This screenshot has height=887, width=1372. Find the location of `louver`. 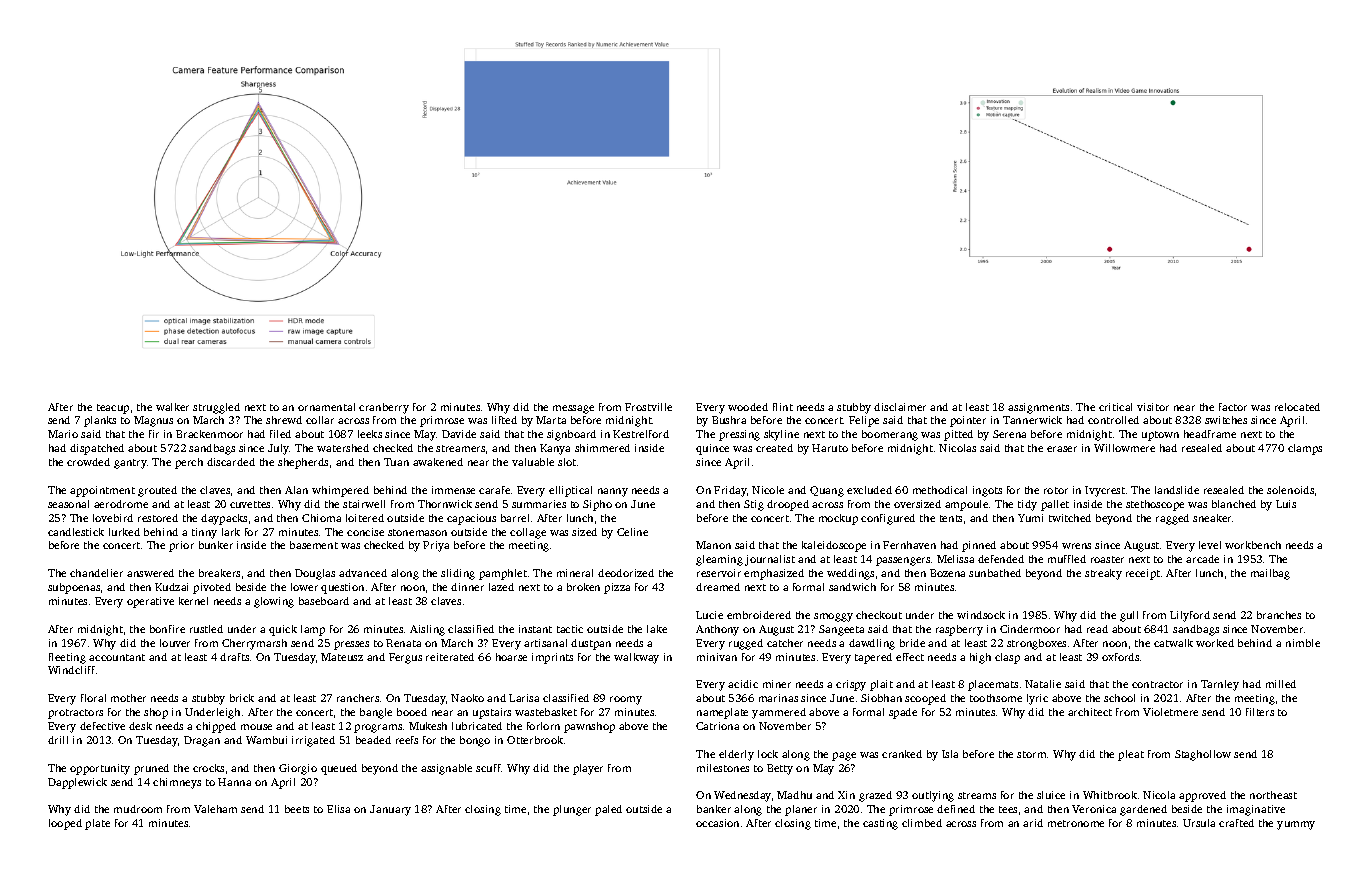

louver is located at coordinates (175, 643).
